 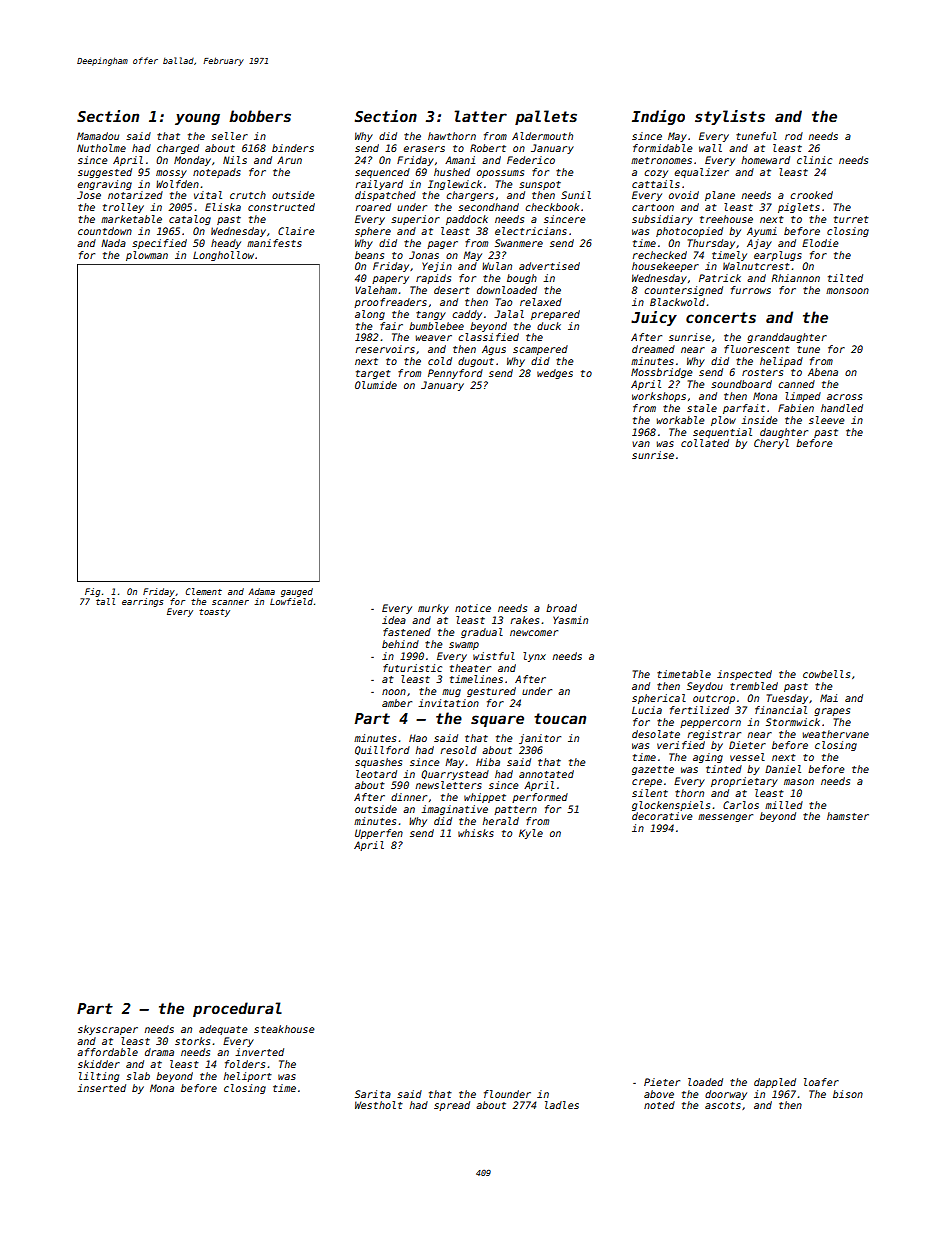 What do you see at coordinates (659, 1105) in the screenshot?
I see `noted` at bounding box center [659, 1105].
